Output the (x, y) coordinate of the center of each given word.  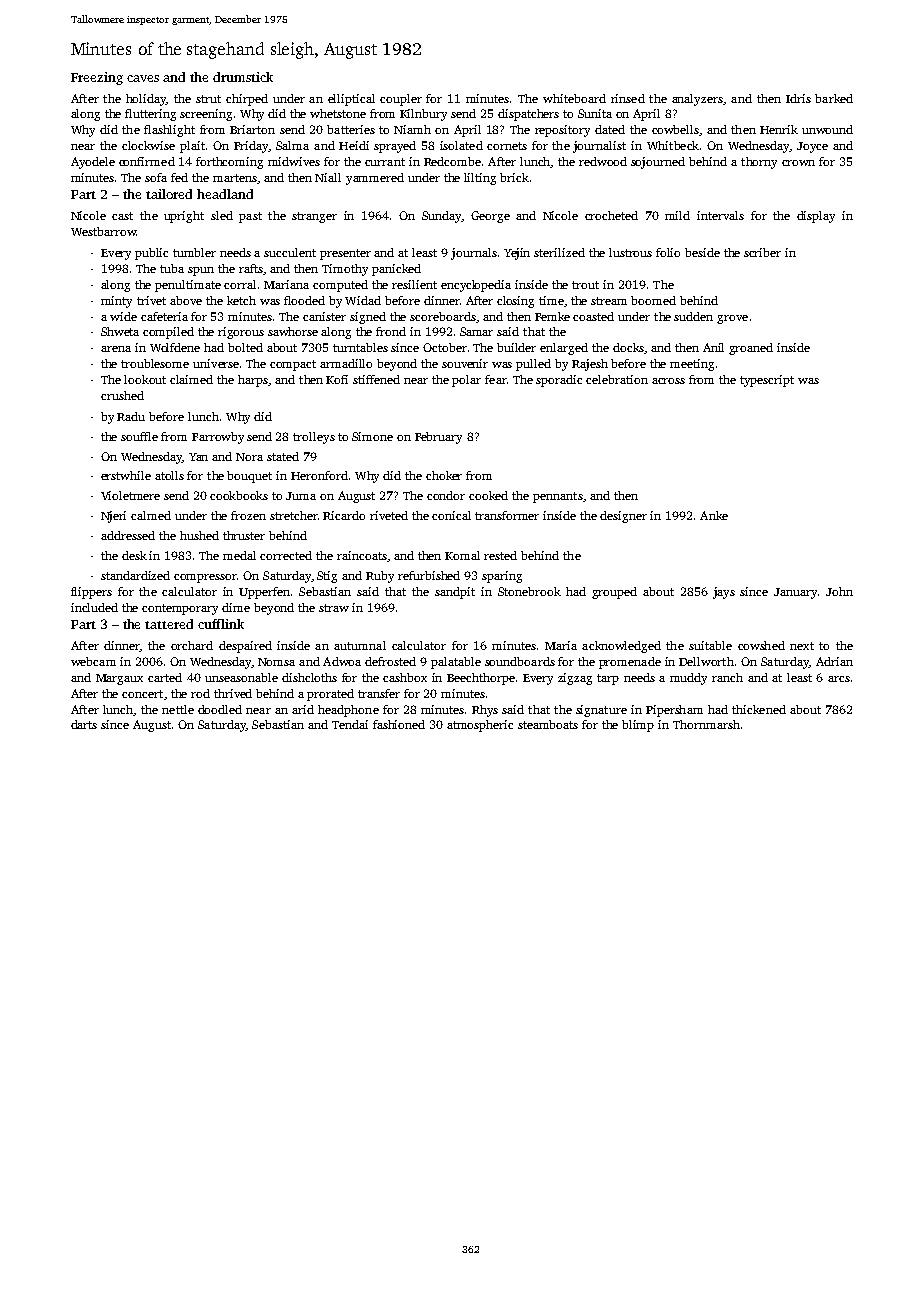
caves (143, 78)
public (151, 254)
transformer (507, 515)
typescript (767, 381)
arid (303, 709)
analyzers (697, 100)
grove (732, 319)
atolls (169, 475)
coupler (401, 100)
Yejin (517, 254)
